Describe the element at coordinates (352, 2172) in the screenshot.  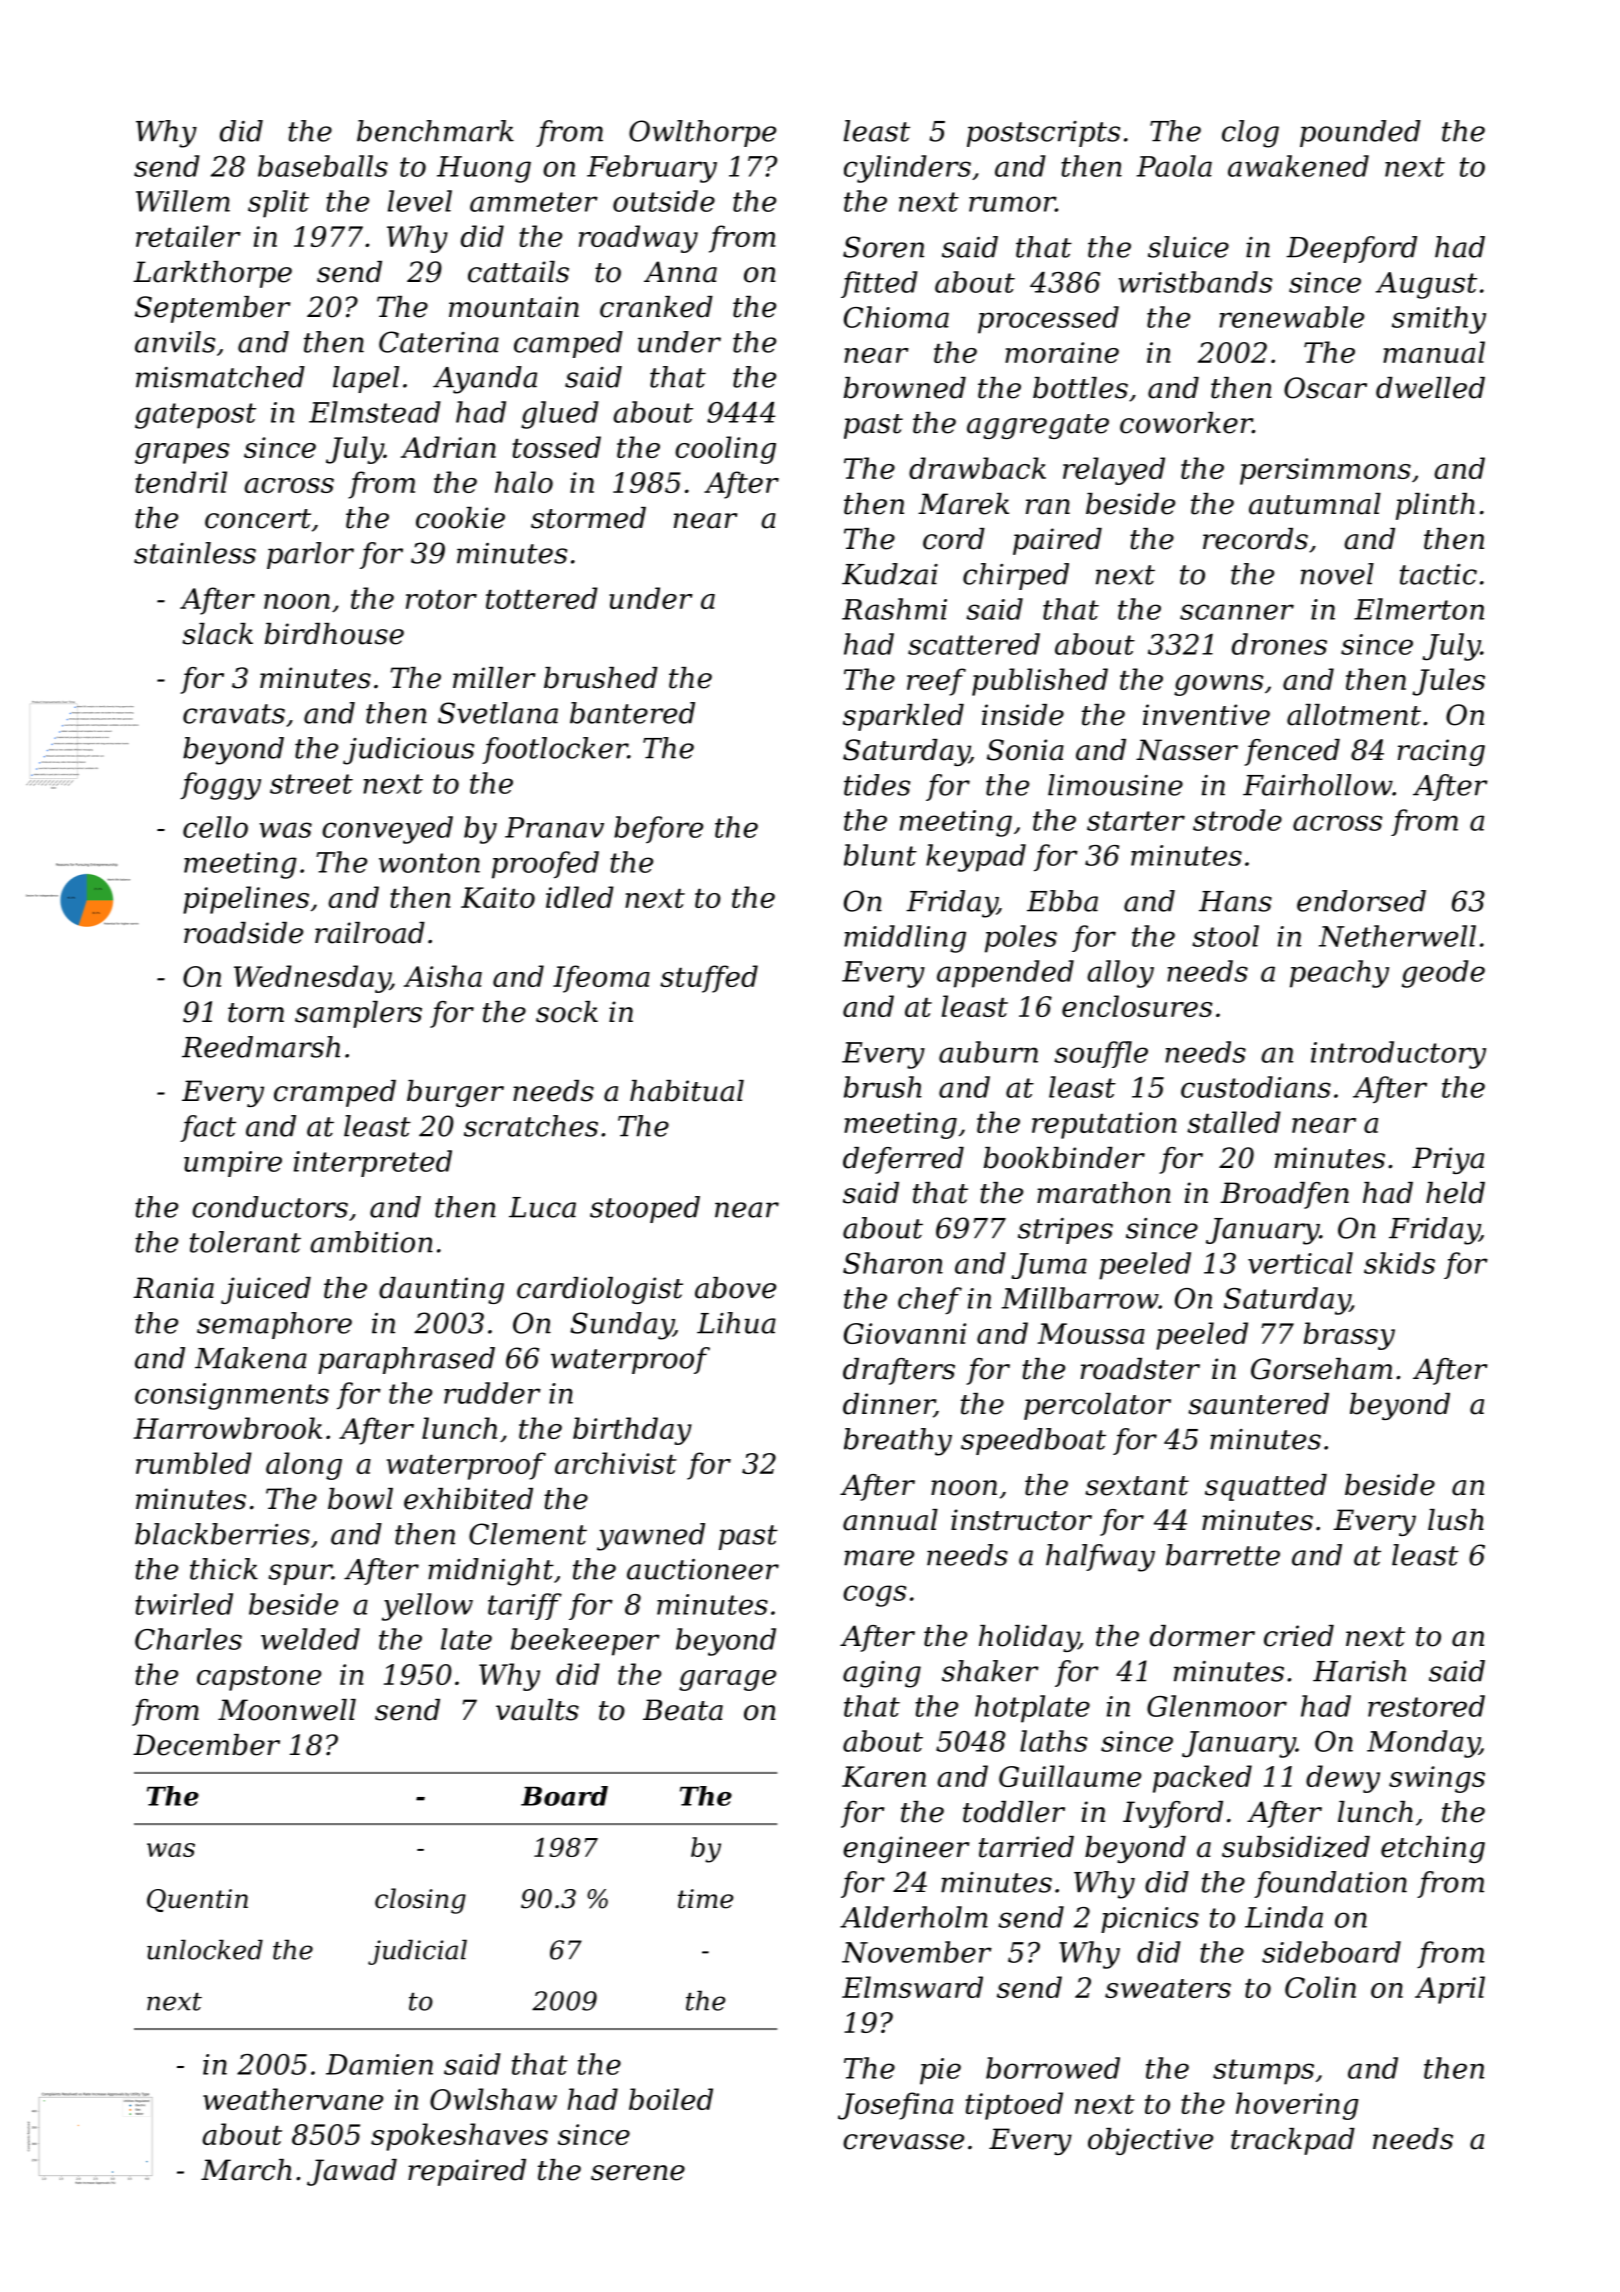
I see `Jawad` at that location.
